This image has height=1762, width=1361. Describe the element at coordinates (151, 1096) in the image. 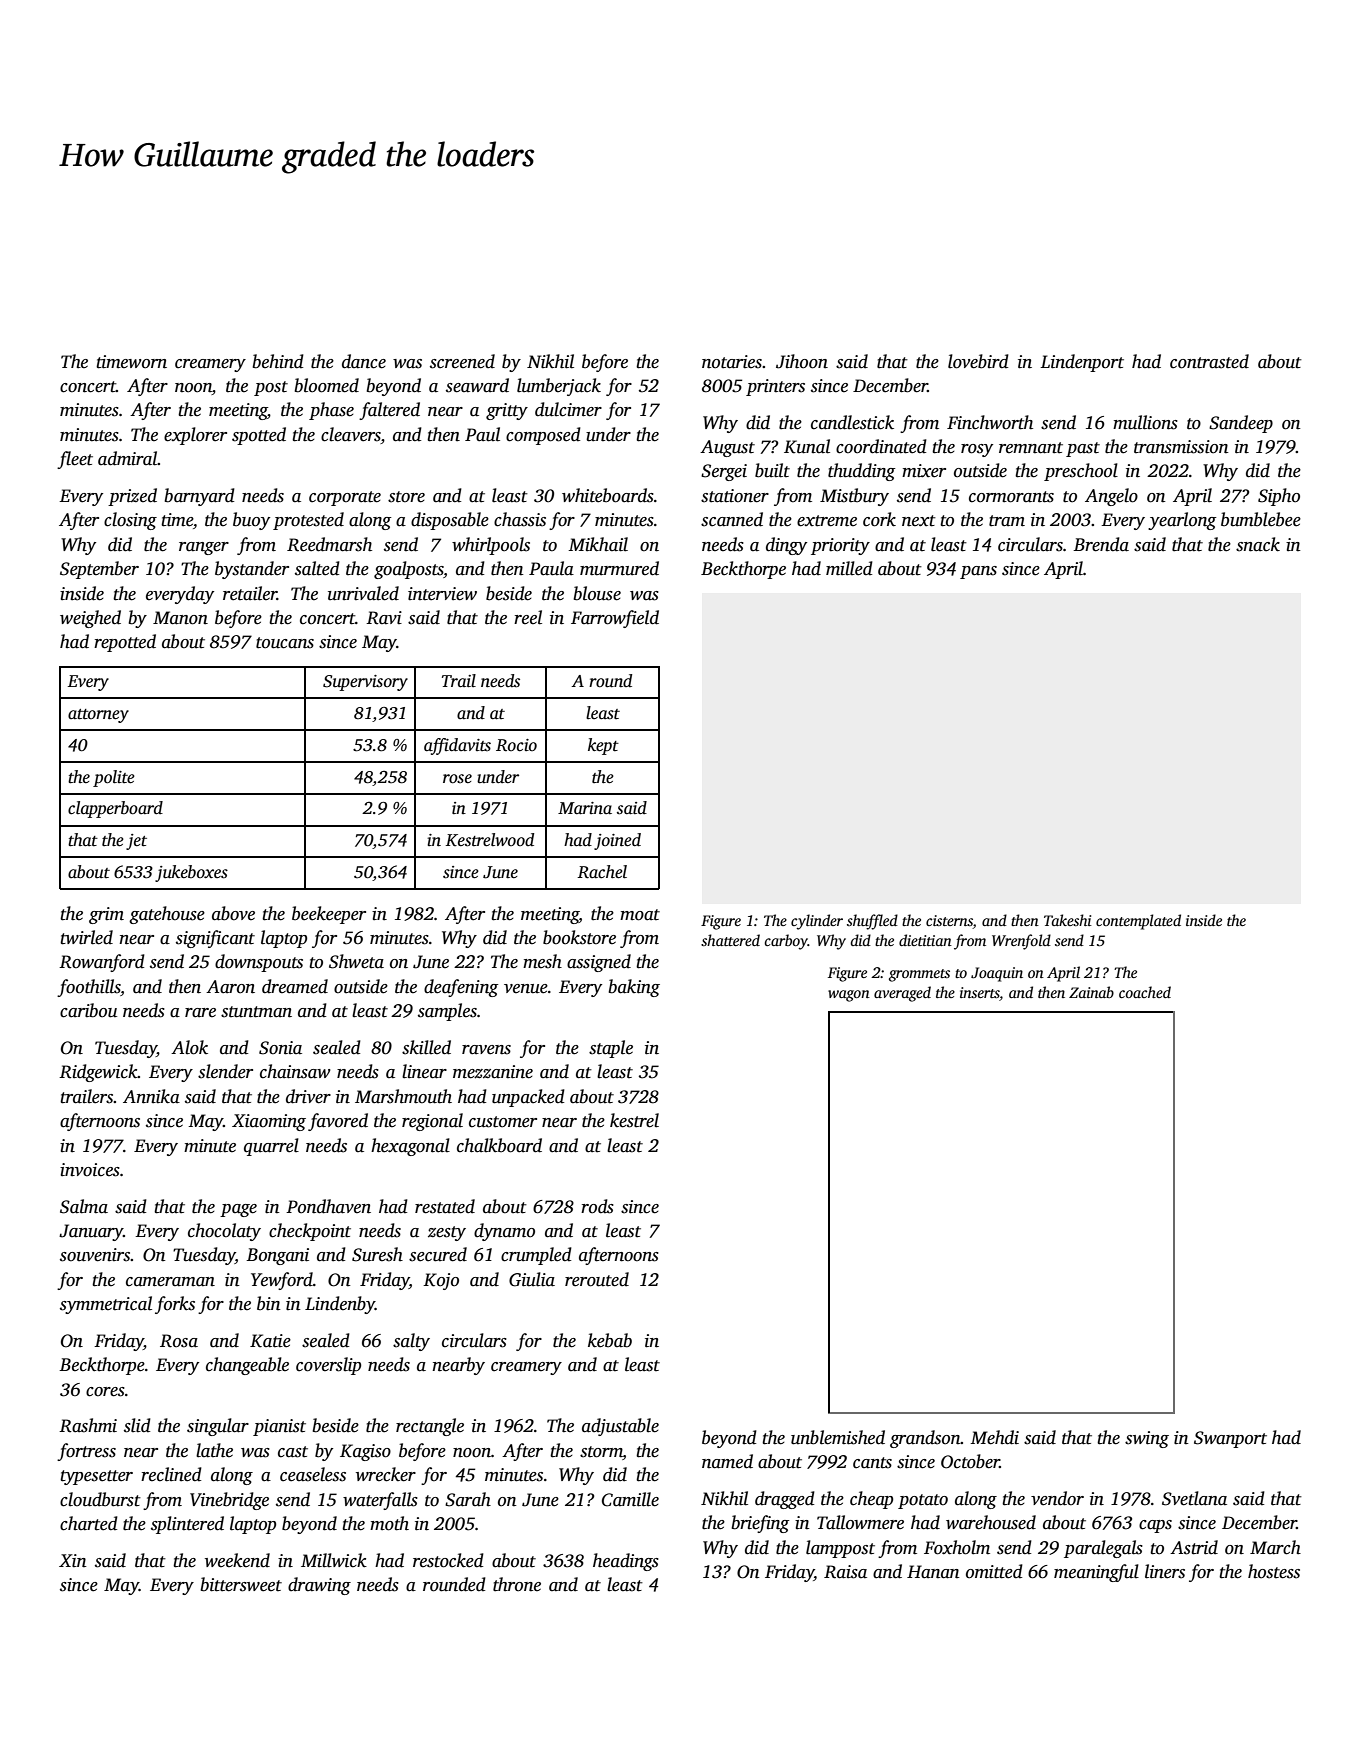

I see `Annika` at that location.
